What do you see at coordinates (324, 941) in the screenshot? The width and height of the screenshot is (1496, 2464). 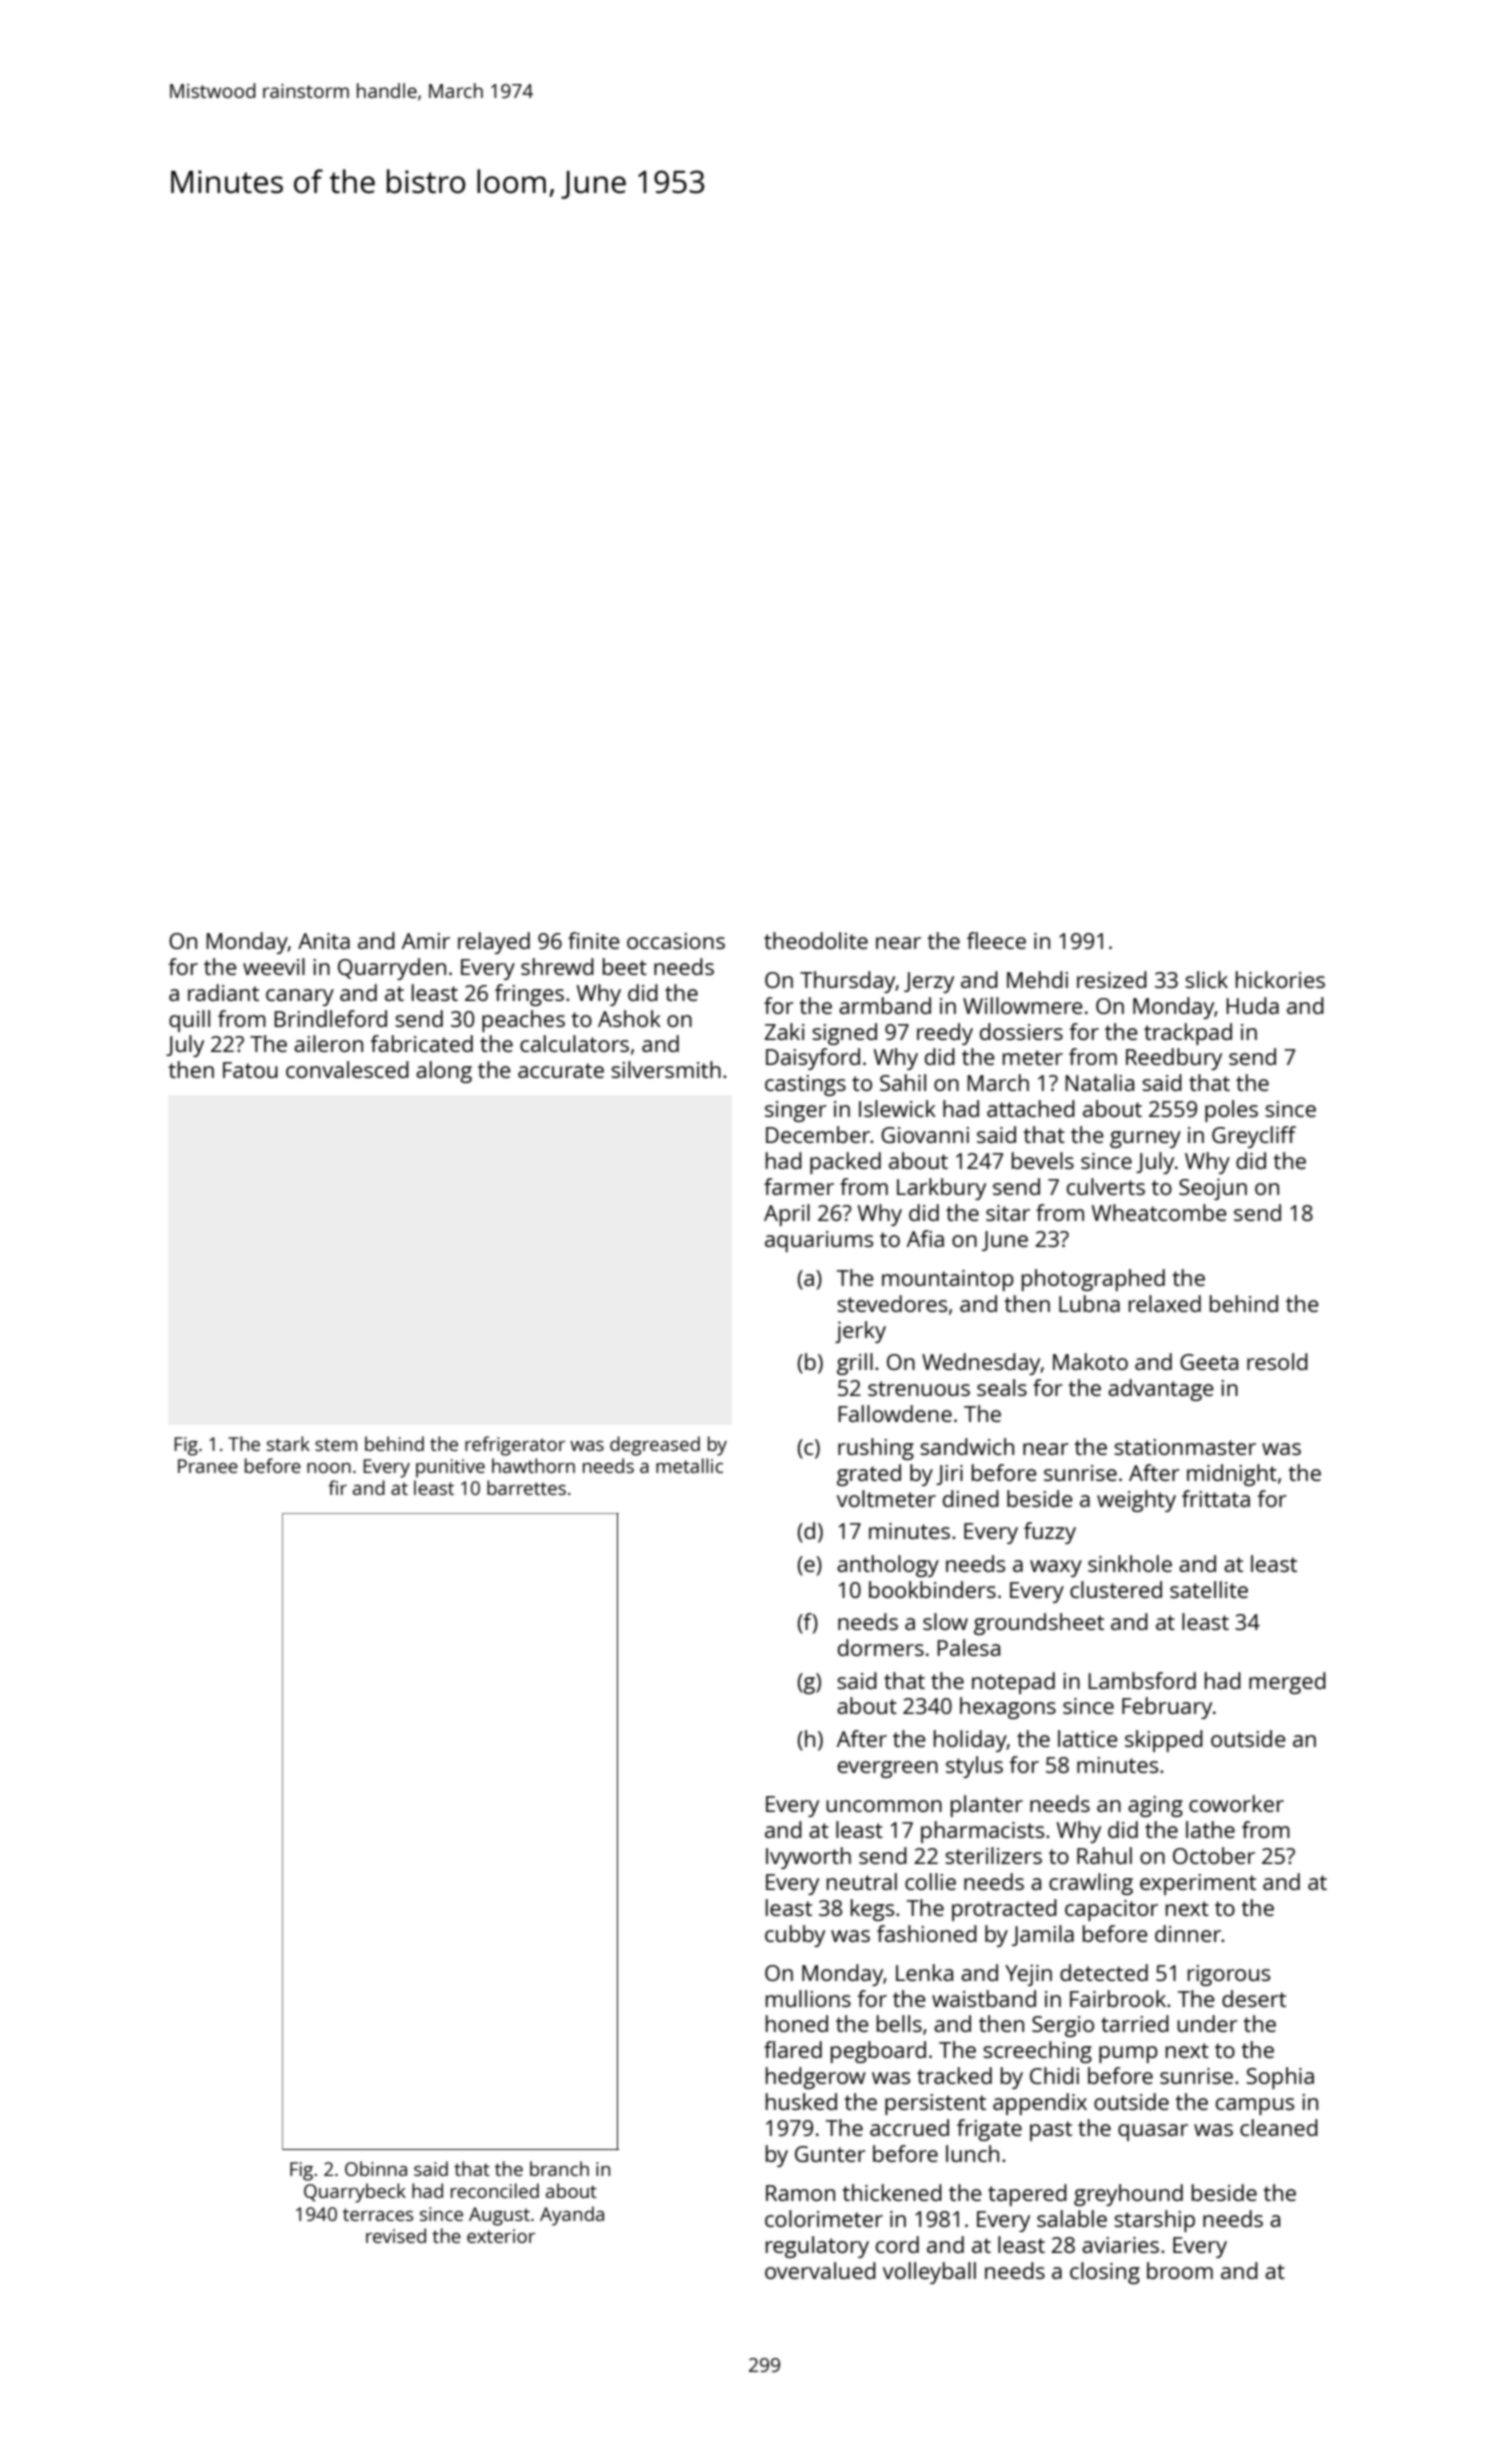 I see `Anita` at bounding box center [324, 941].
